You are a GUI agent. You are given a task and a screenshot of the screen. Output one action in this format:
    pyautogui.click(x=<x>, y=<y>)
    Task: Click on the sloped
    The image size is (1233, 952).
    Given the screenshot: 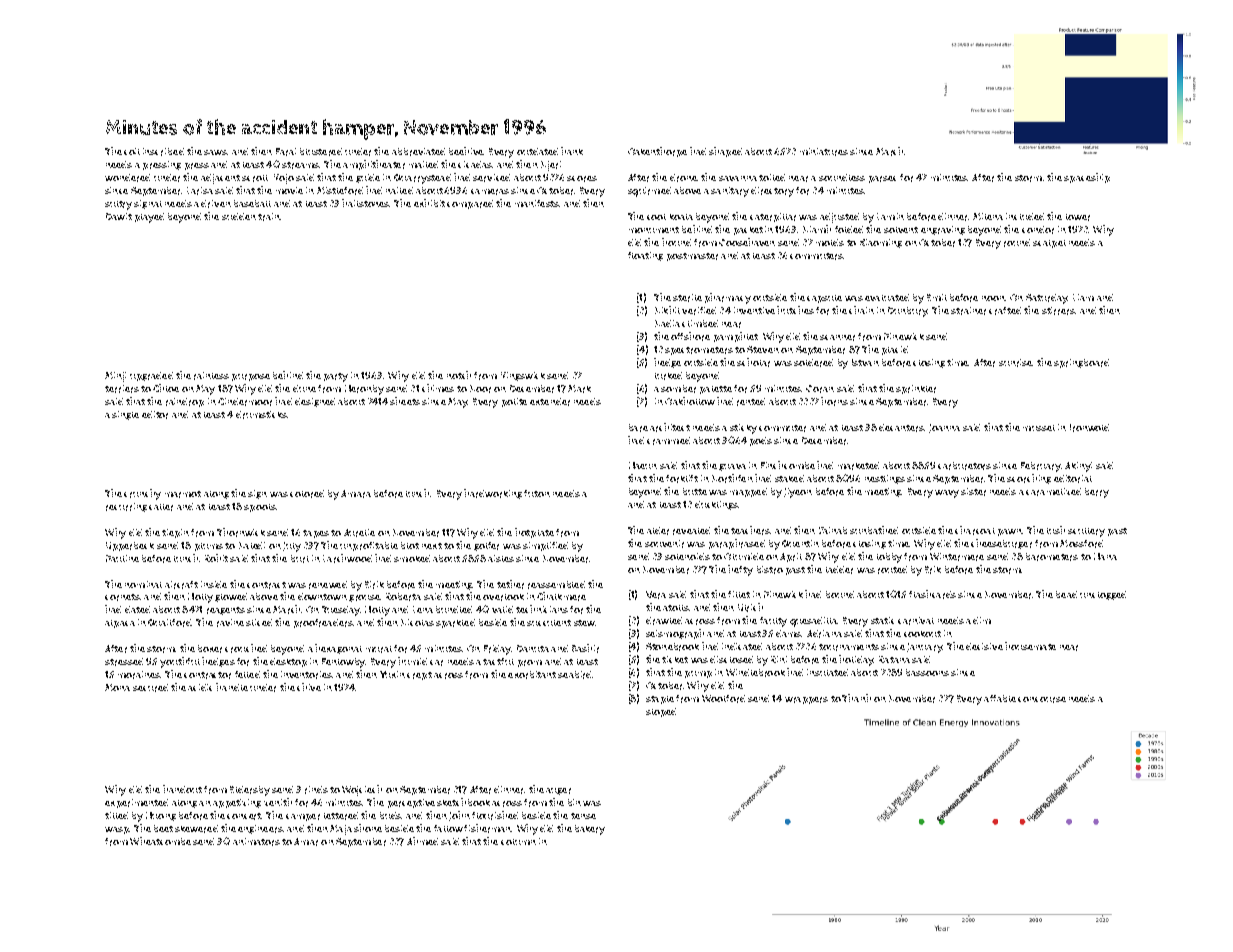 What is the action you would take?
    pyautogui.click(x=661, y=712)
